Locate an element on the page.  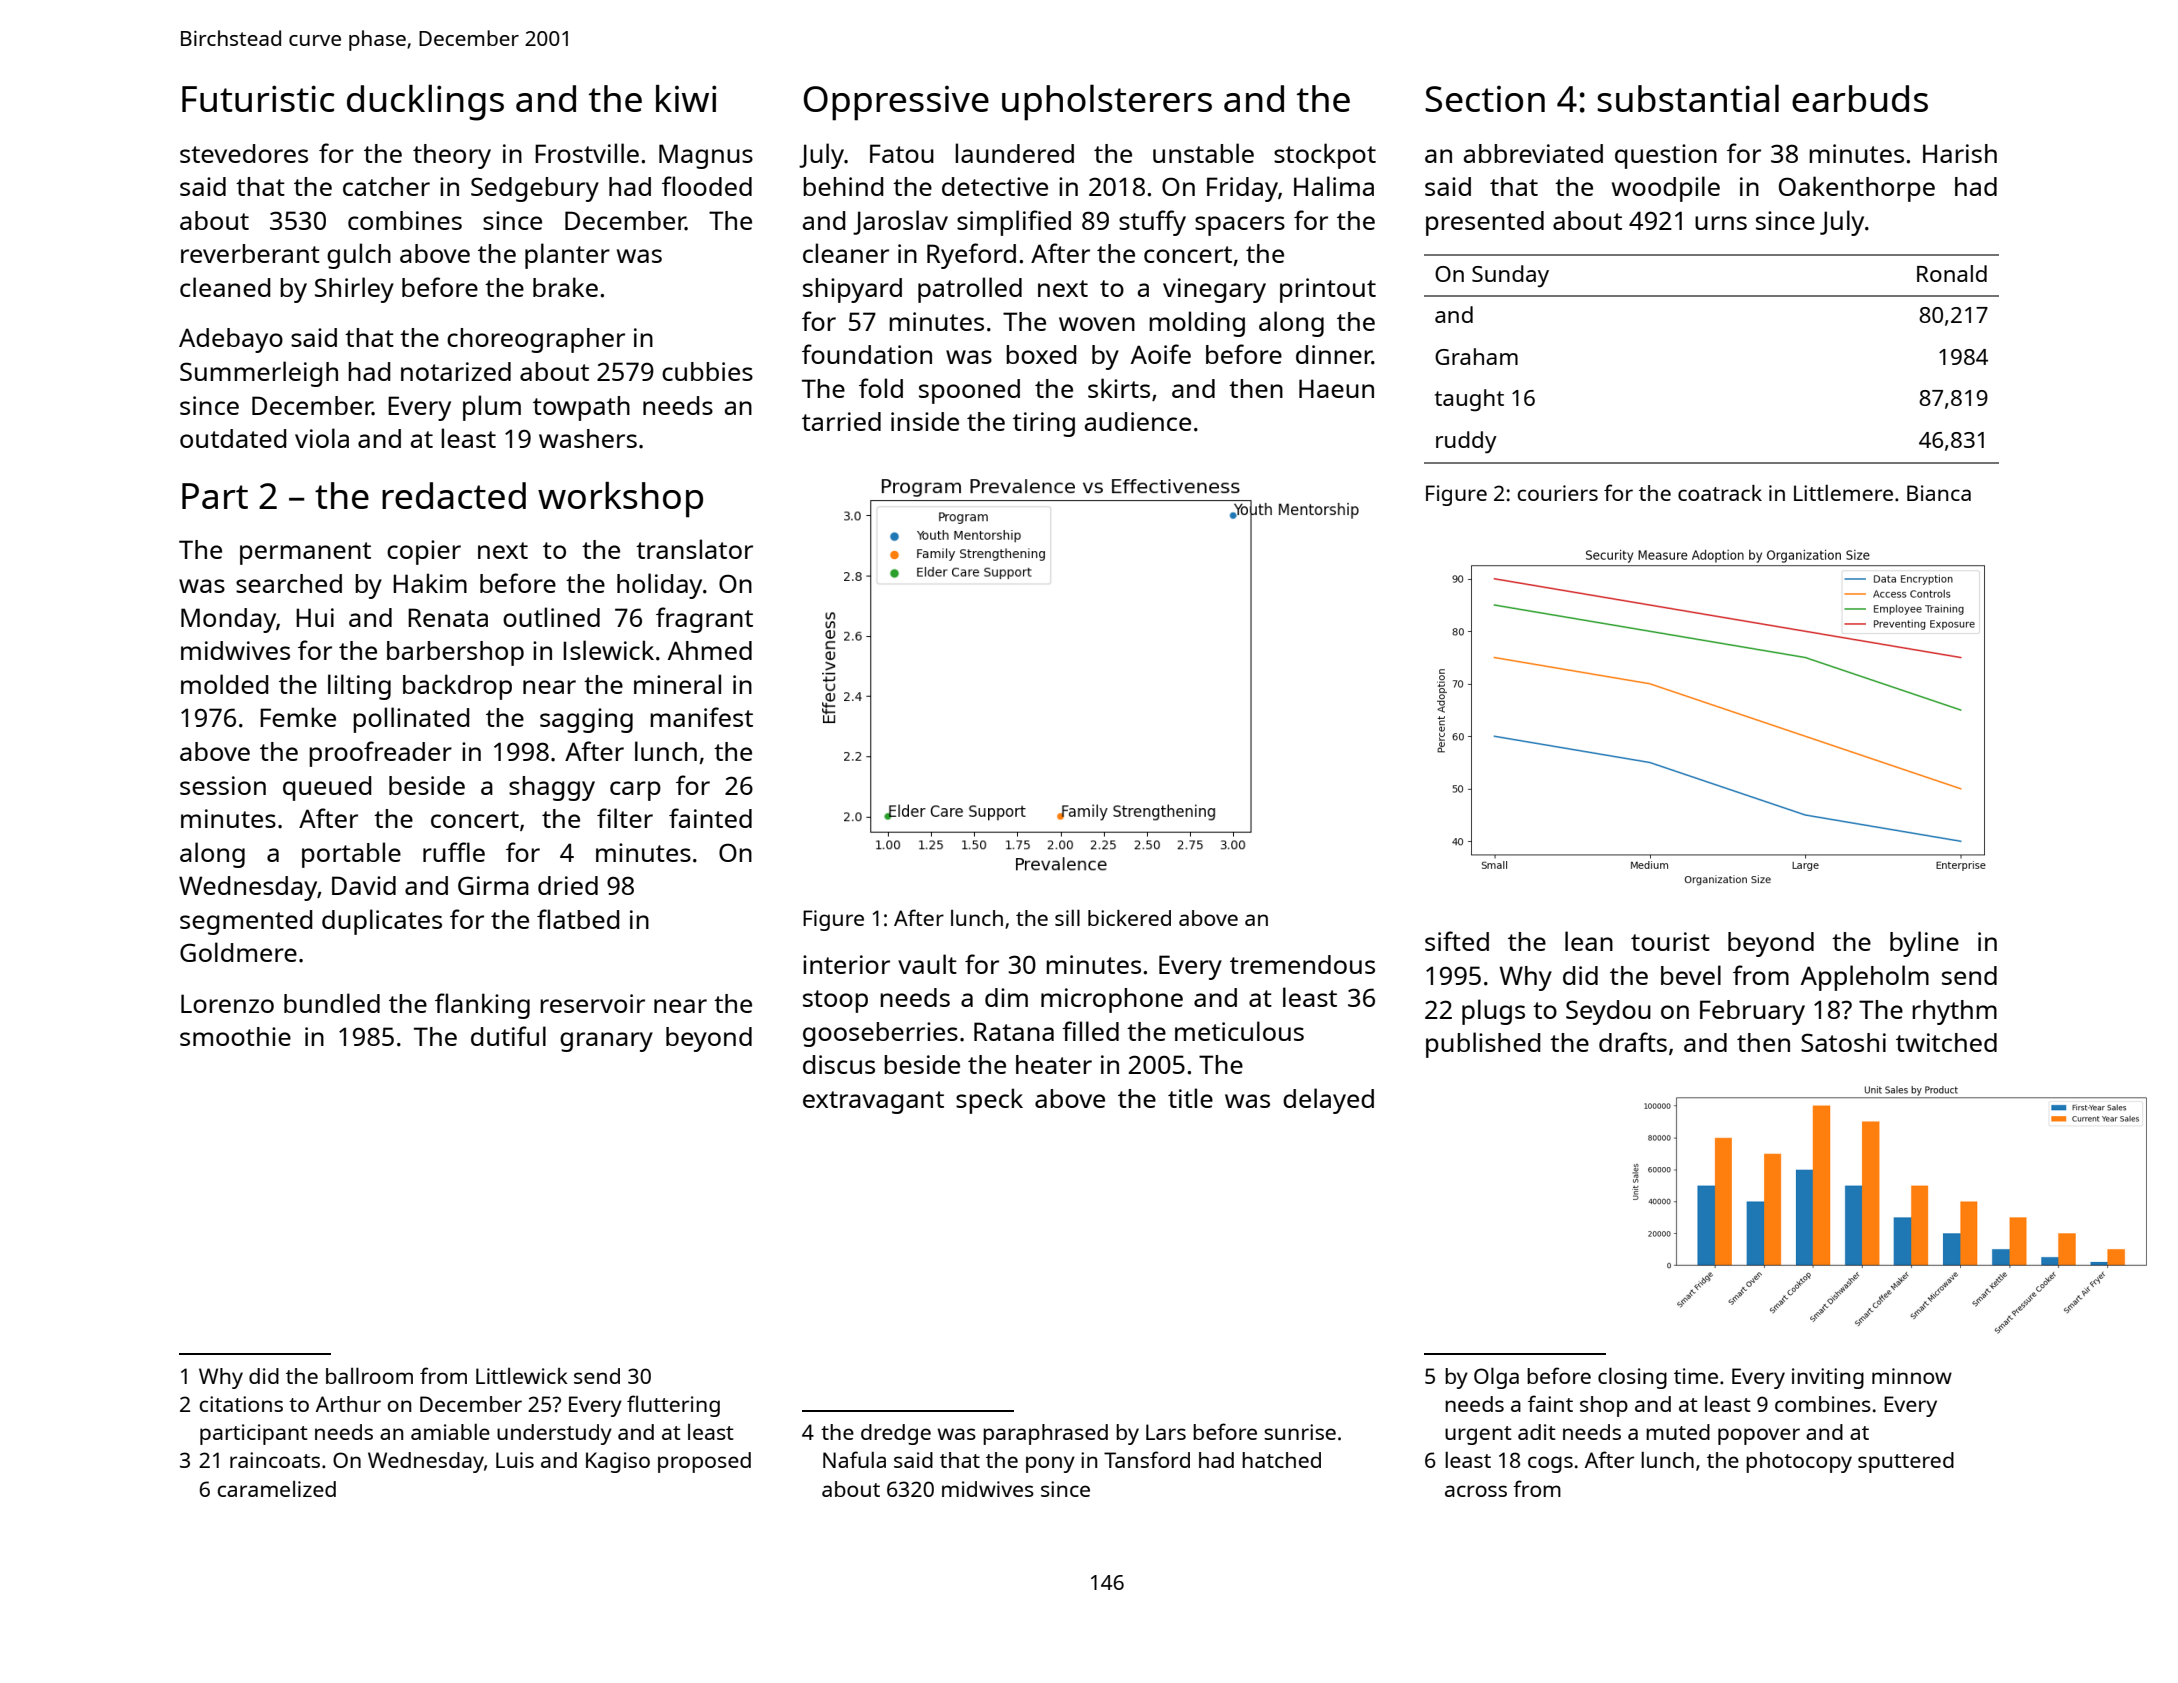
Oppressive is located at coordinates (896, 103).
